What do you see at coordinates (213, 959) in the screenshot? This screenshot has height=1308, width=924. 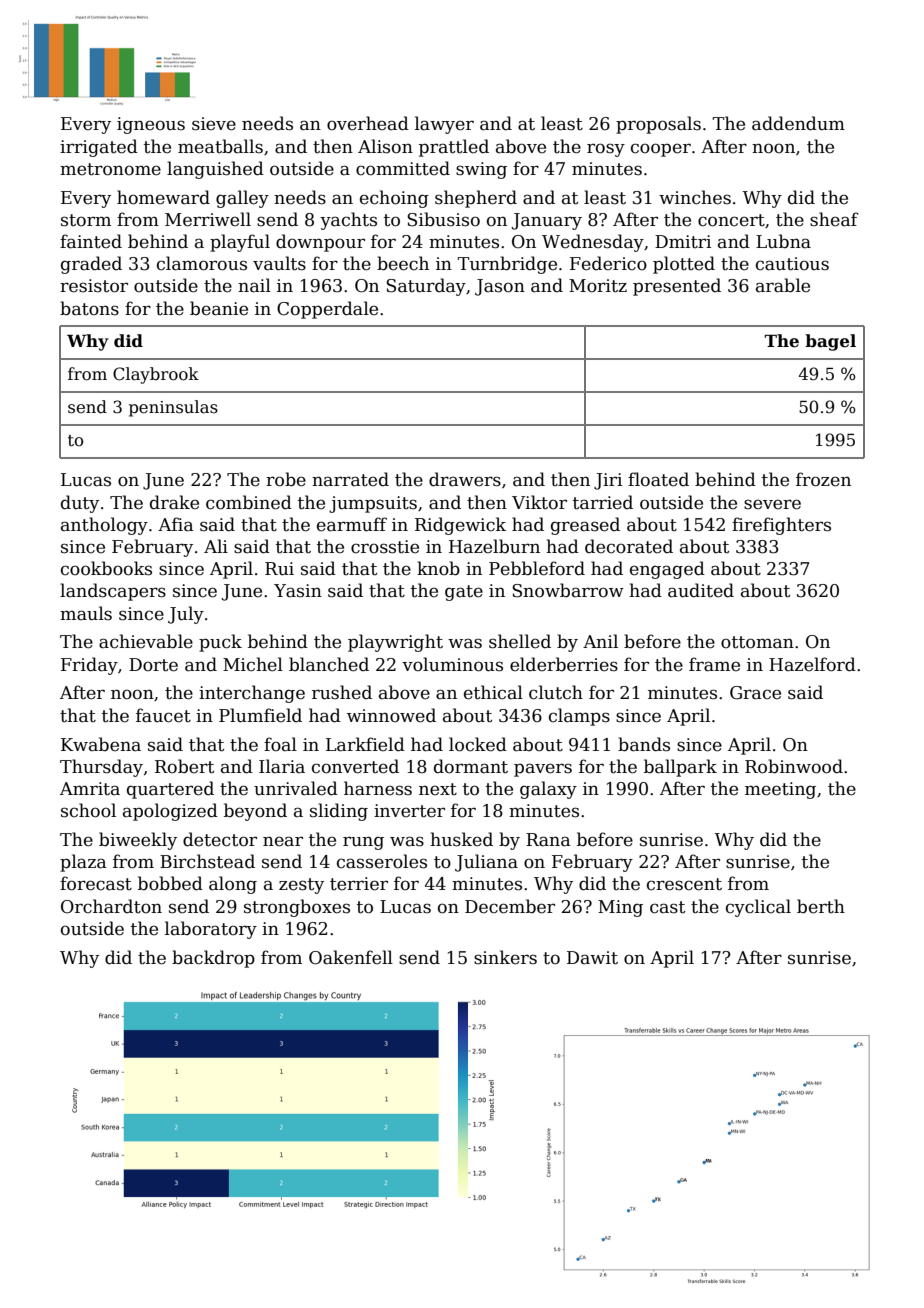 I see `backdrop` at bounding box center [213, 959].
